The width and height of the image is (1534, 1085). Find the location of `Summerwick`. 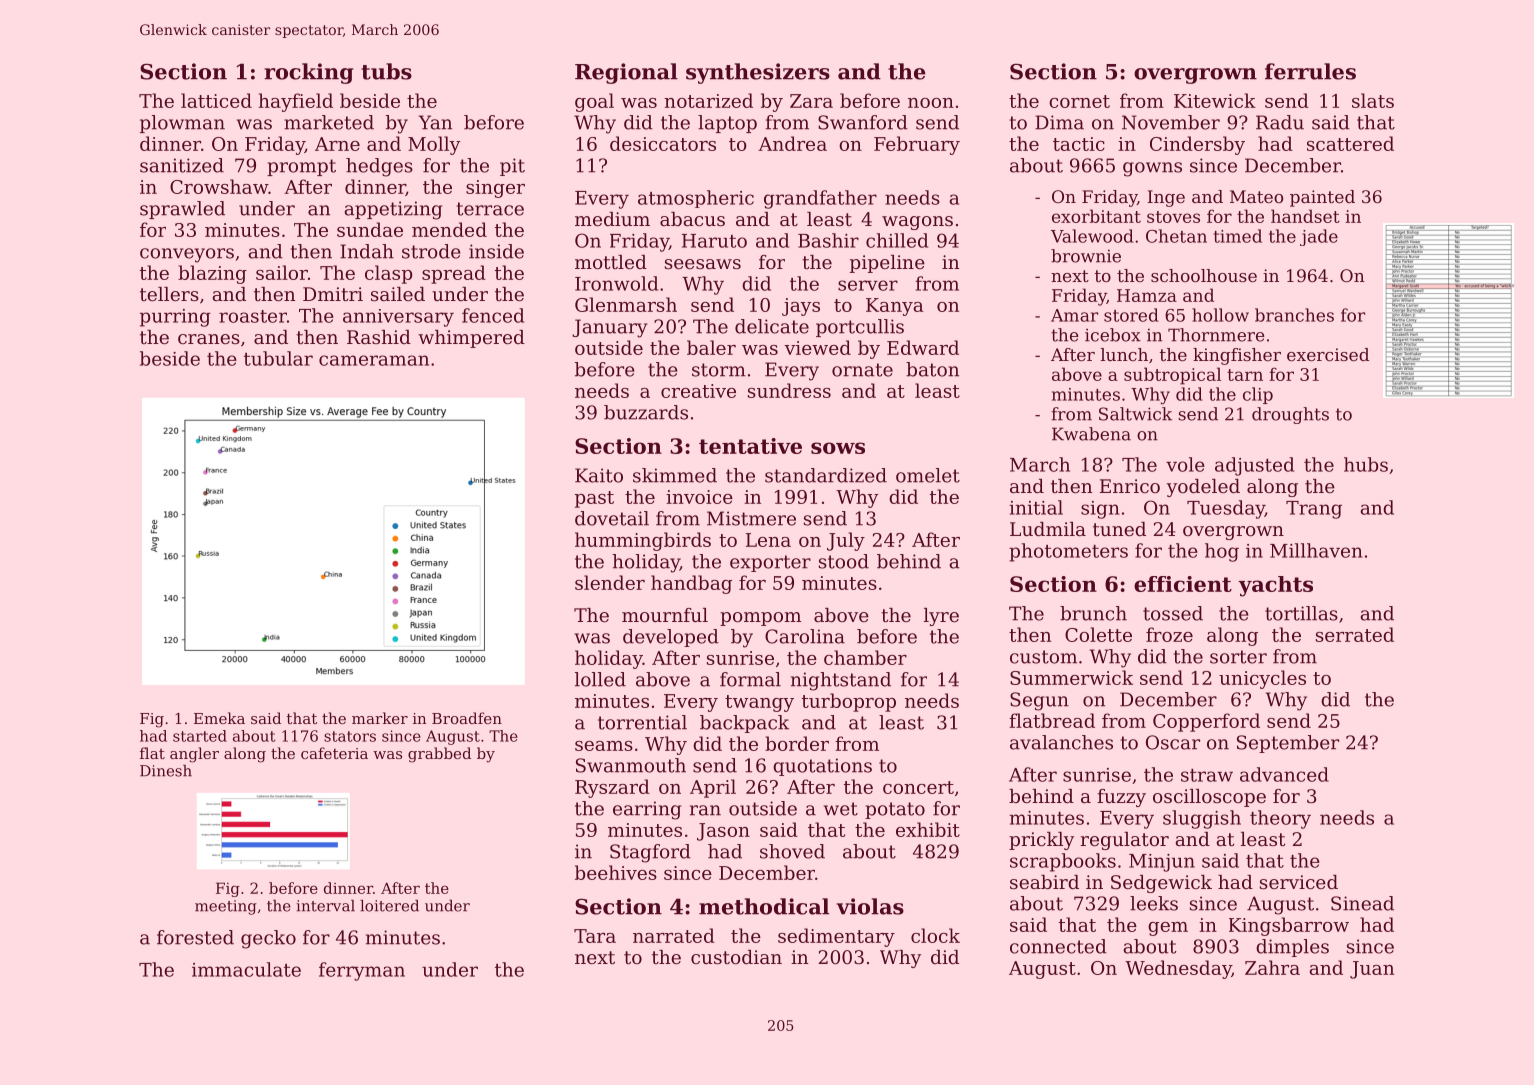

Summerwick is located at coordinates (1071, 677).
